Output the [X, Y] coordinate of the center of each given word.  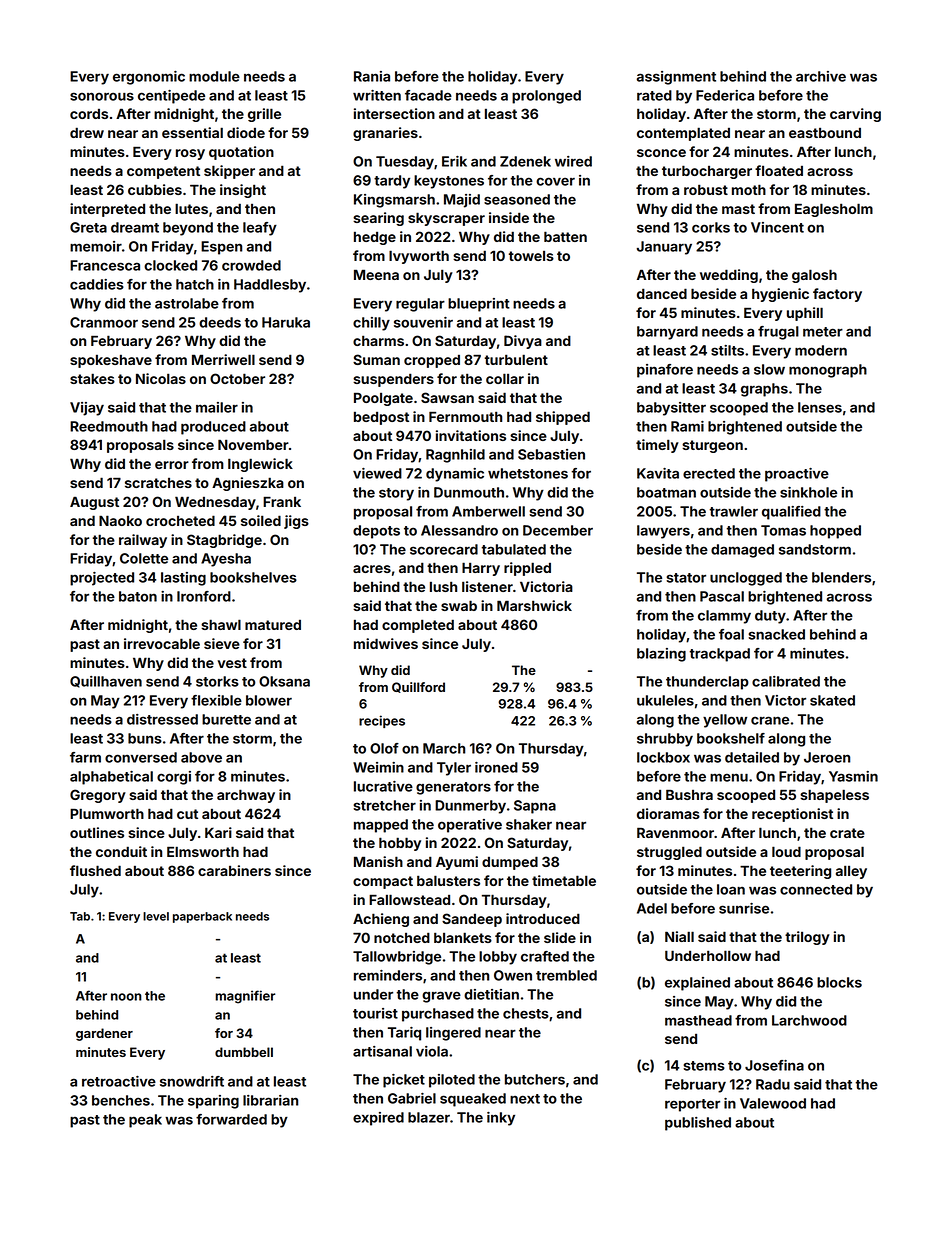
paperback [202, 917]
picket [404, 1081]
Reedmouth [109, 426]
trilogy [807, 938]
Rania [372, 76]
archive [821, 76]
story [396, 494]
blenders [841, 577]
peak [145, 1121]
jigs [296, 522]
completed [418, 626]
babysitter [671, 409]
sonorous [102, 96]
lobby [498, 958]
